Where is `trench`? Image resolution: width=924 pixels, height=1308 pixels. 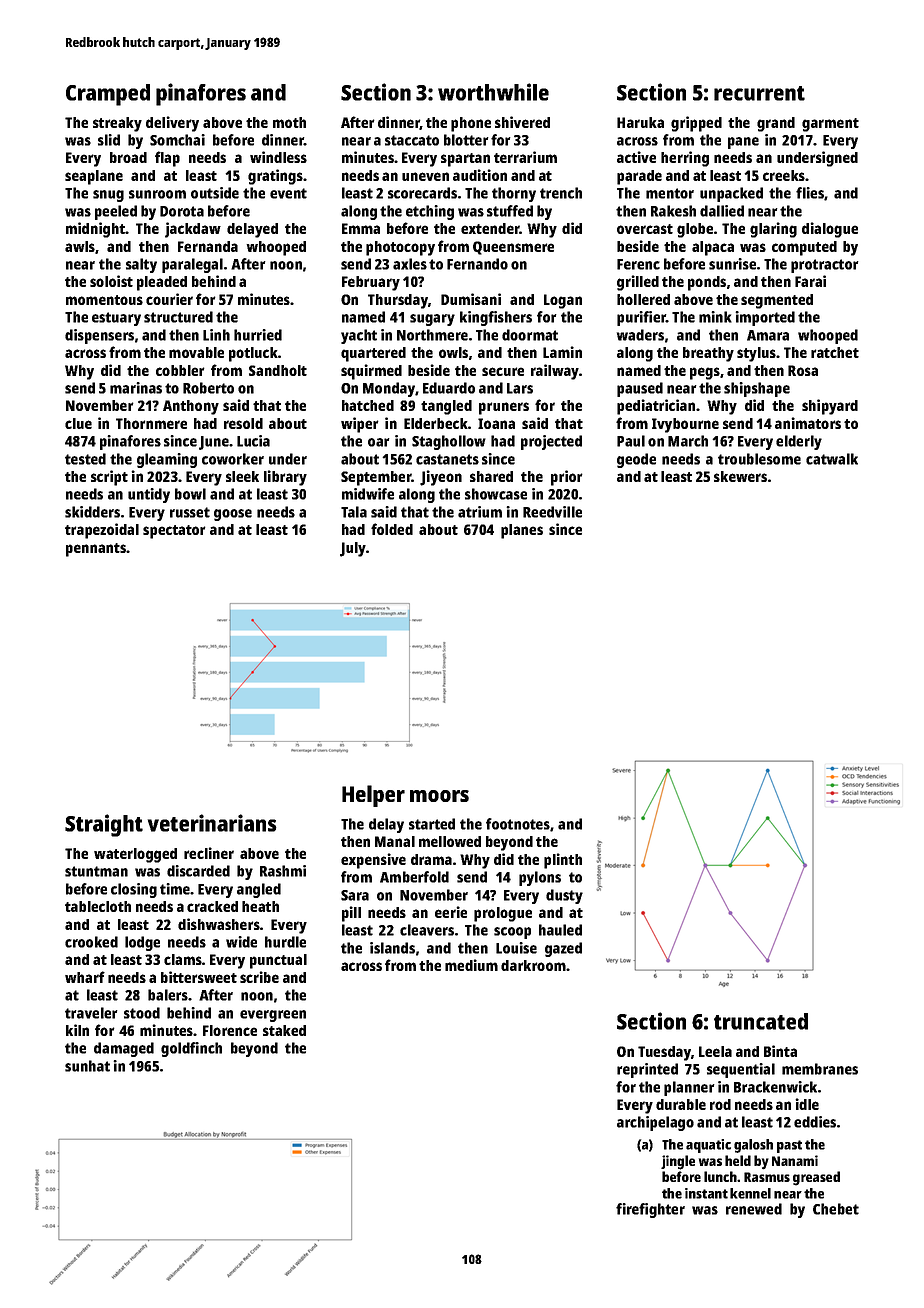
trench is located at coordinates (561, 193).
